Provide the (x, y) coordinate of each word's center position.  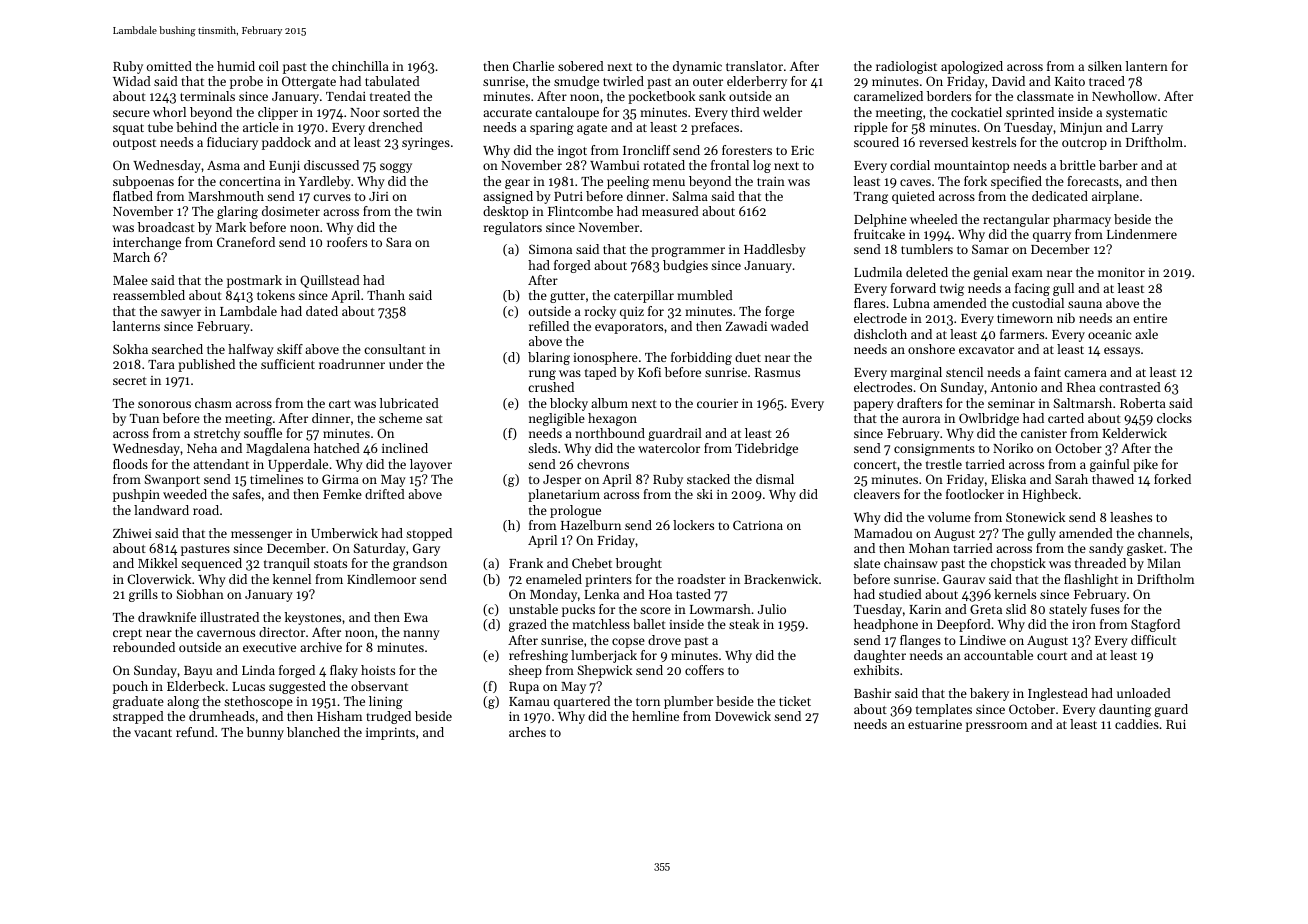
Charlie (533, 66)
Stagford (1155, 625)
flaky (344, 671)
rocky (600, 312)
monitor (1121, 272)
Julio (772, 609)
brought (639, 564)
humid (236, 66)
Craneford (246, 242)
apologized (972, 67)
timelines (276, 479)
